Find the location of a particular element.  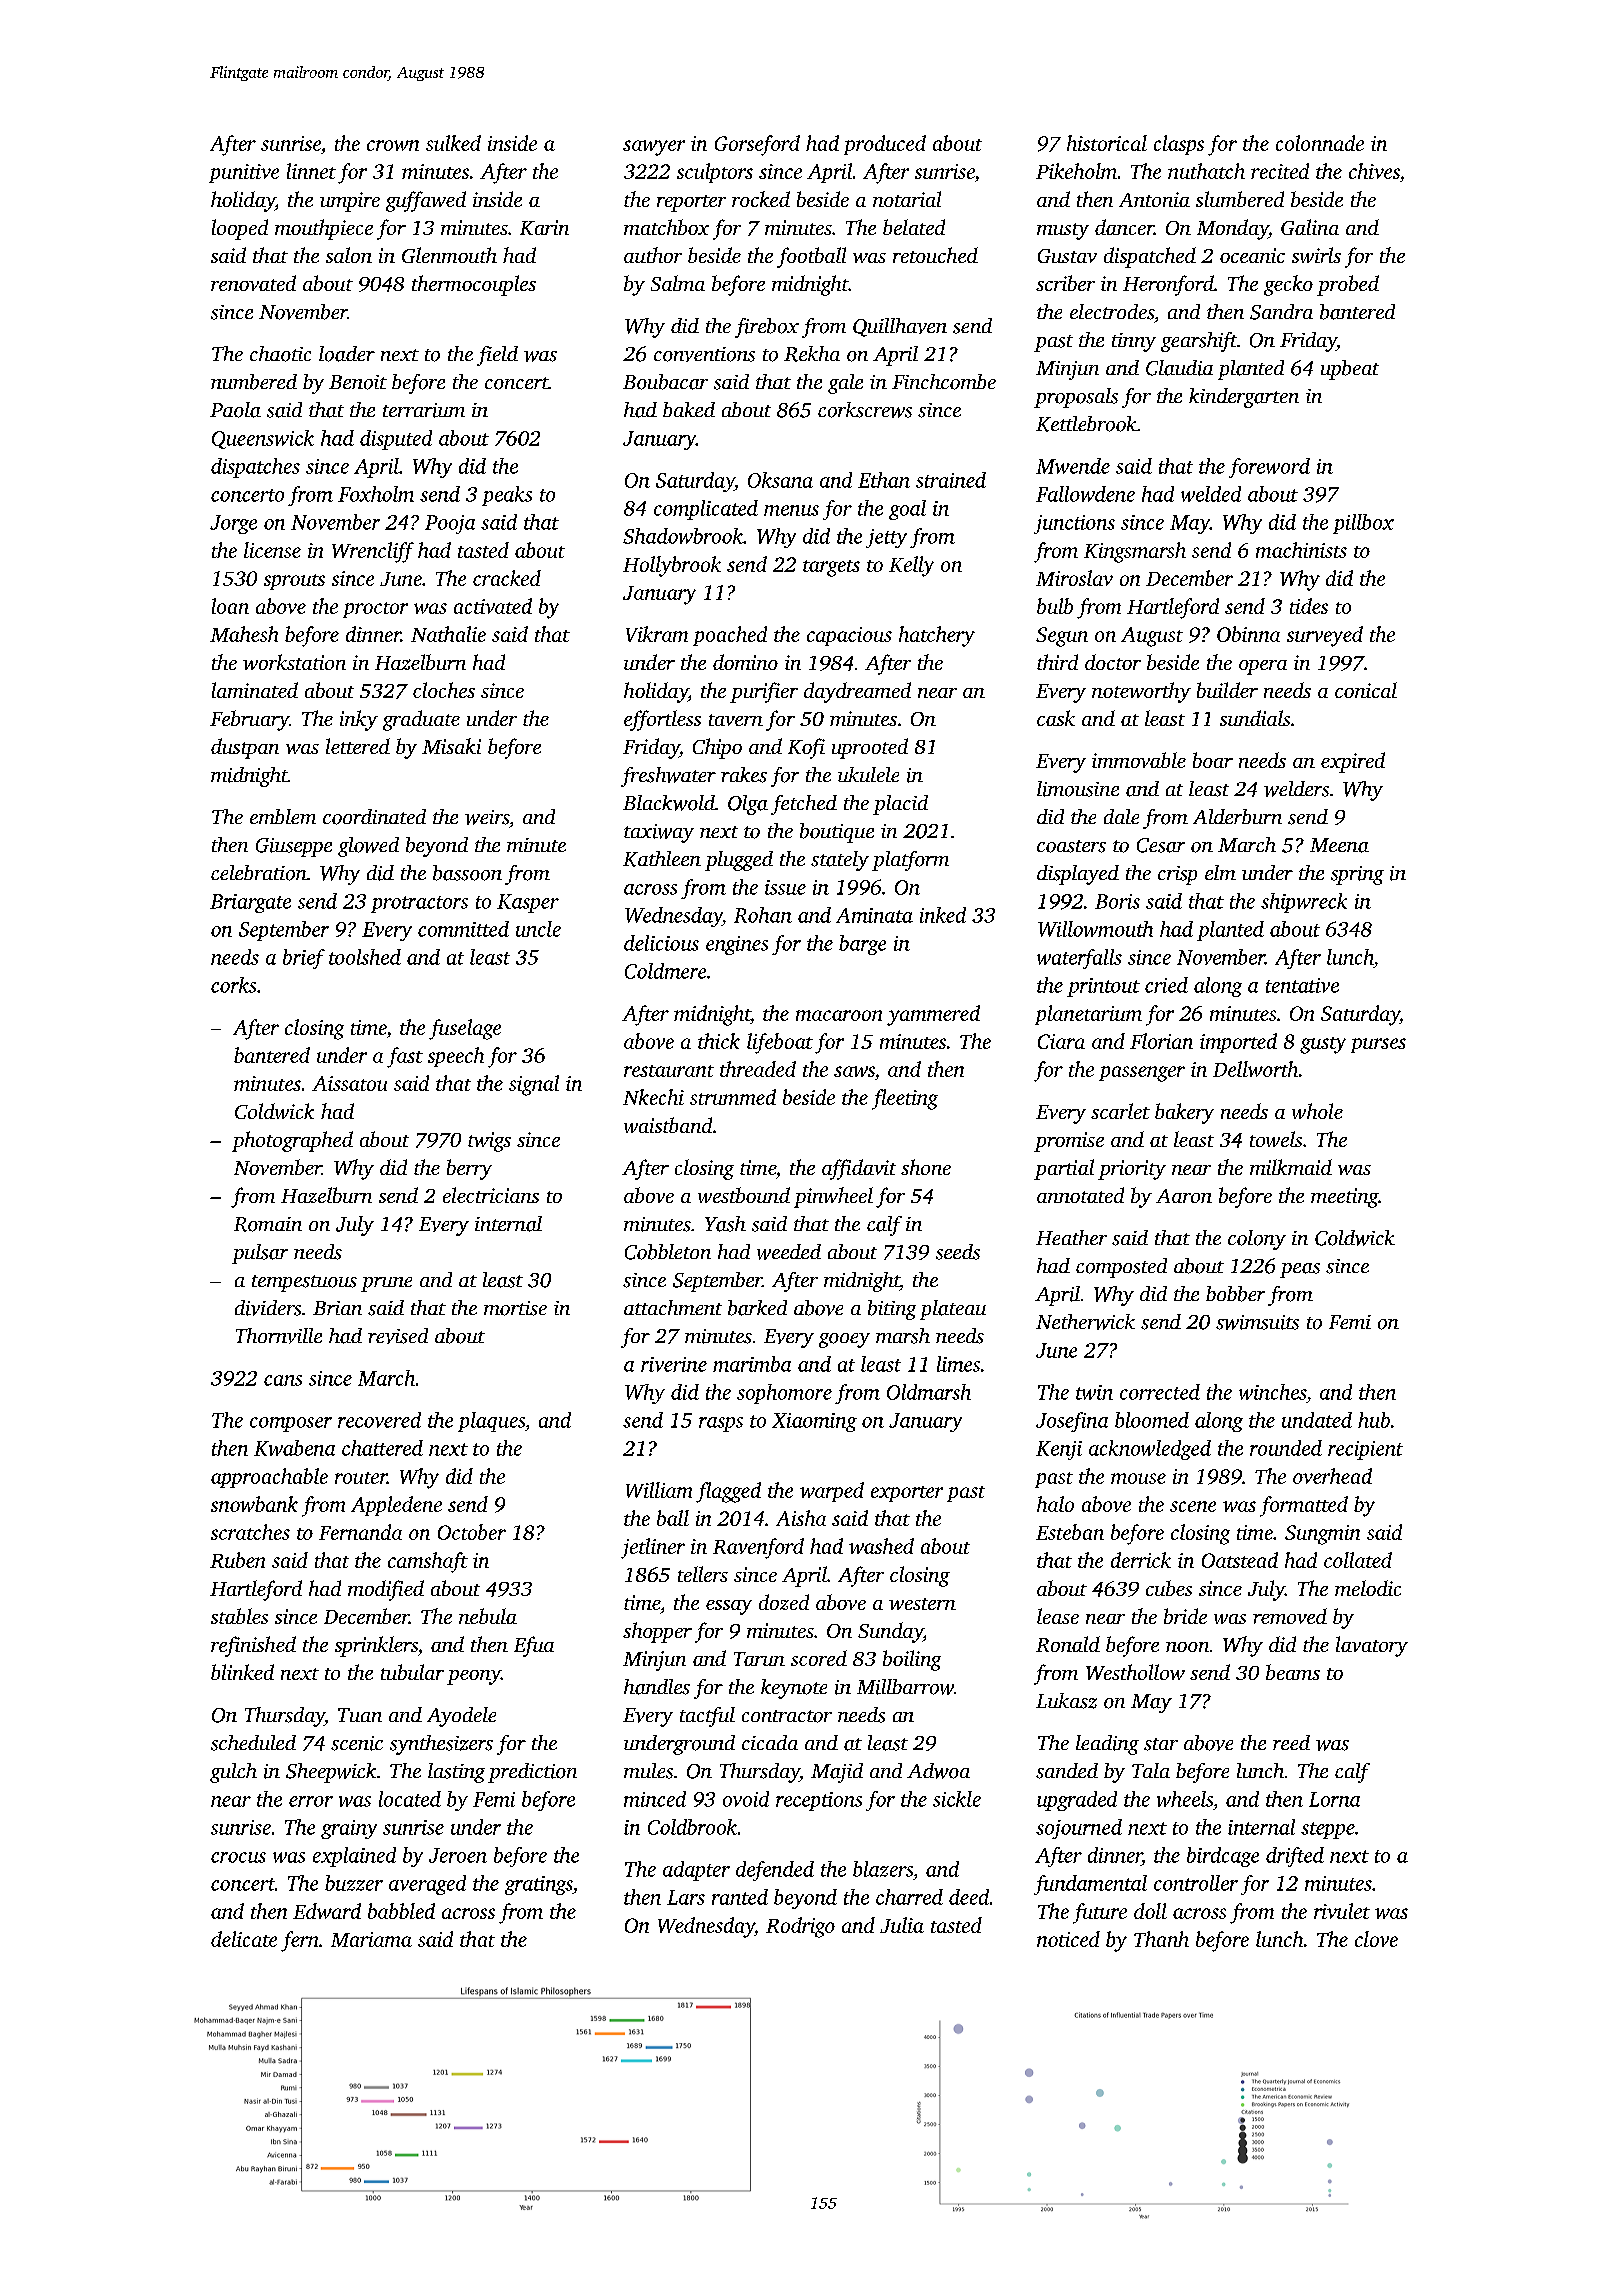

Netherwick is located at coordinates (1085, 1322).
